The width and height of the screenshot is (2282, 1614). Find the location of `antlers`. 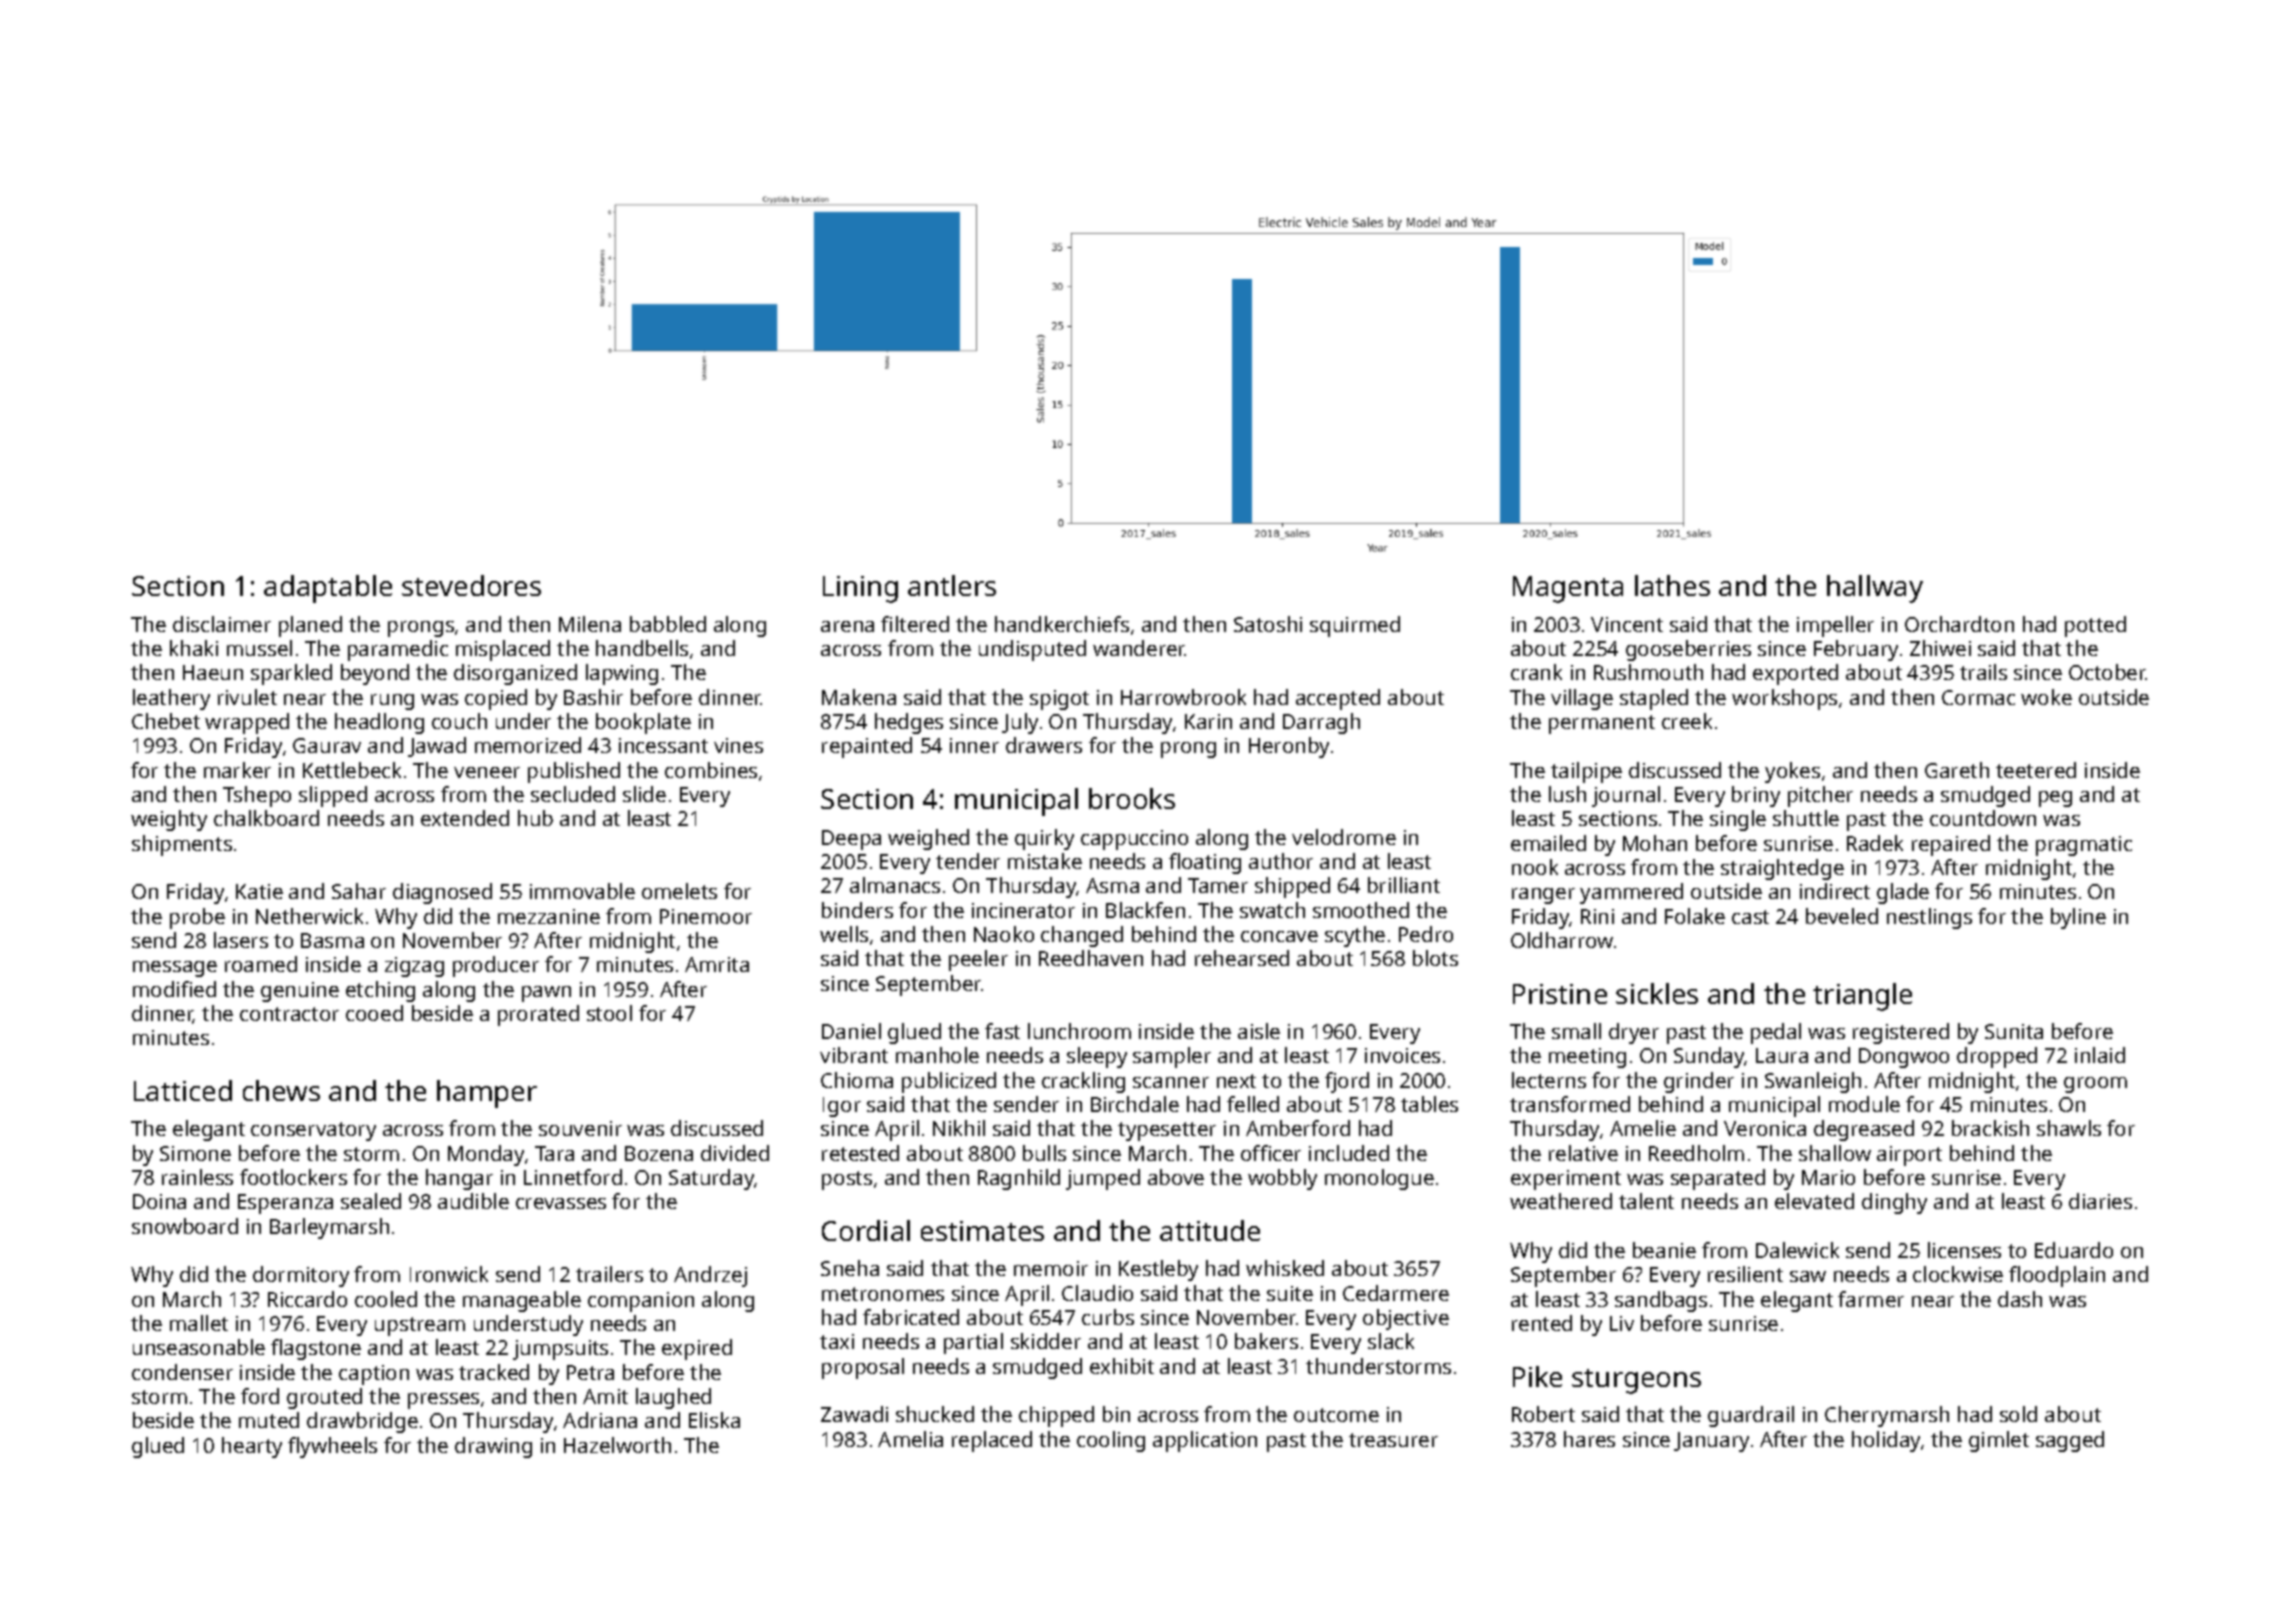

antlers is located at coordinates (952, 585).
